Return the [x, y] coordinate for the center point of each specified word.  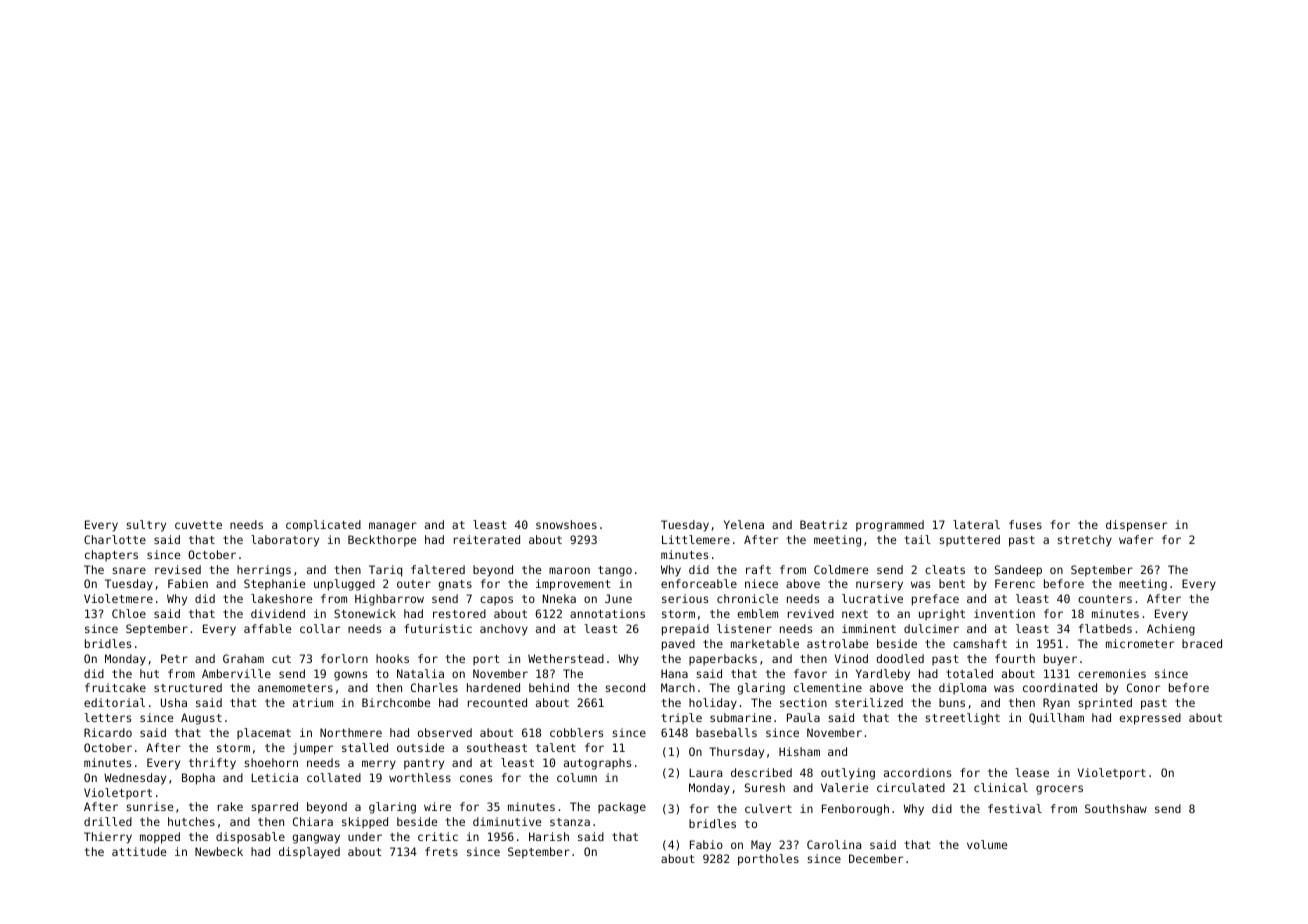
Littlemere [696, 539]
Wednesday [135, 779]
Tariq [385, 571]
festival [1015, 808]
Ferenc [1015, 583]
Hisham [799, 751]
